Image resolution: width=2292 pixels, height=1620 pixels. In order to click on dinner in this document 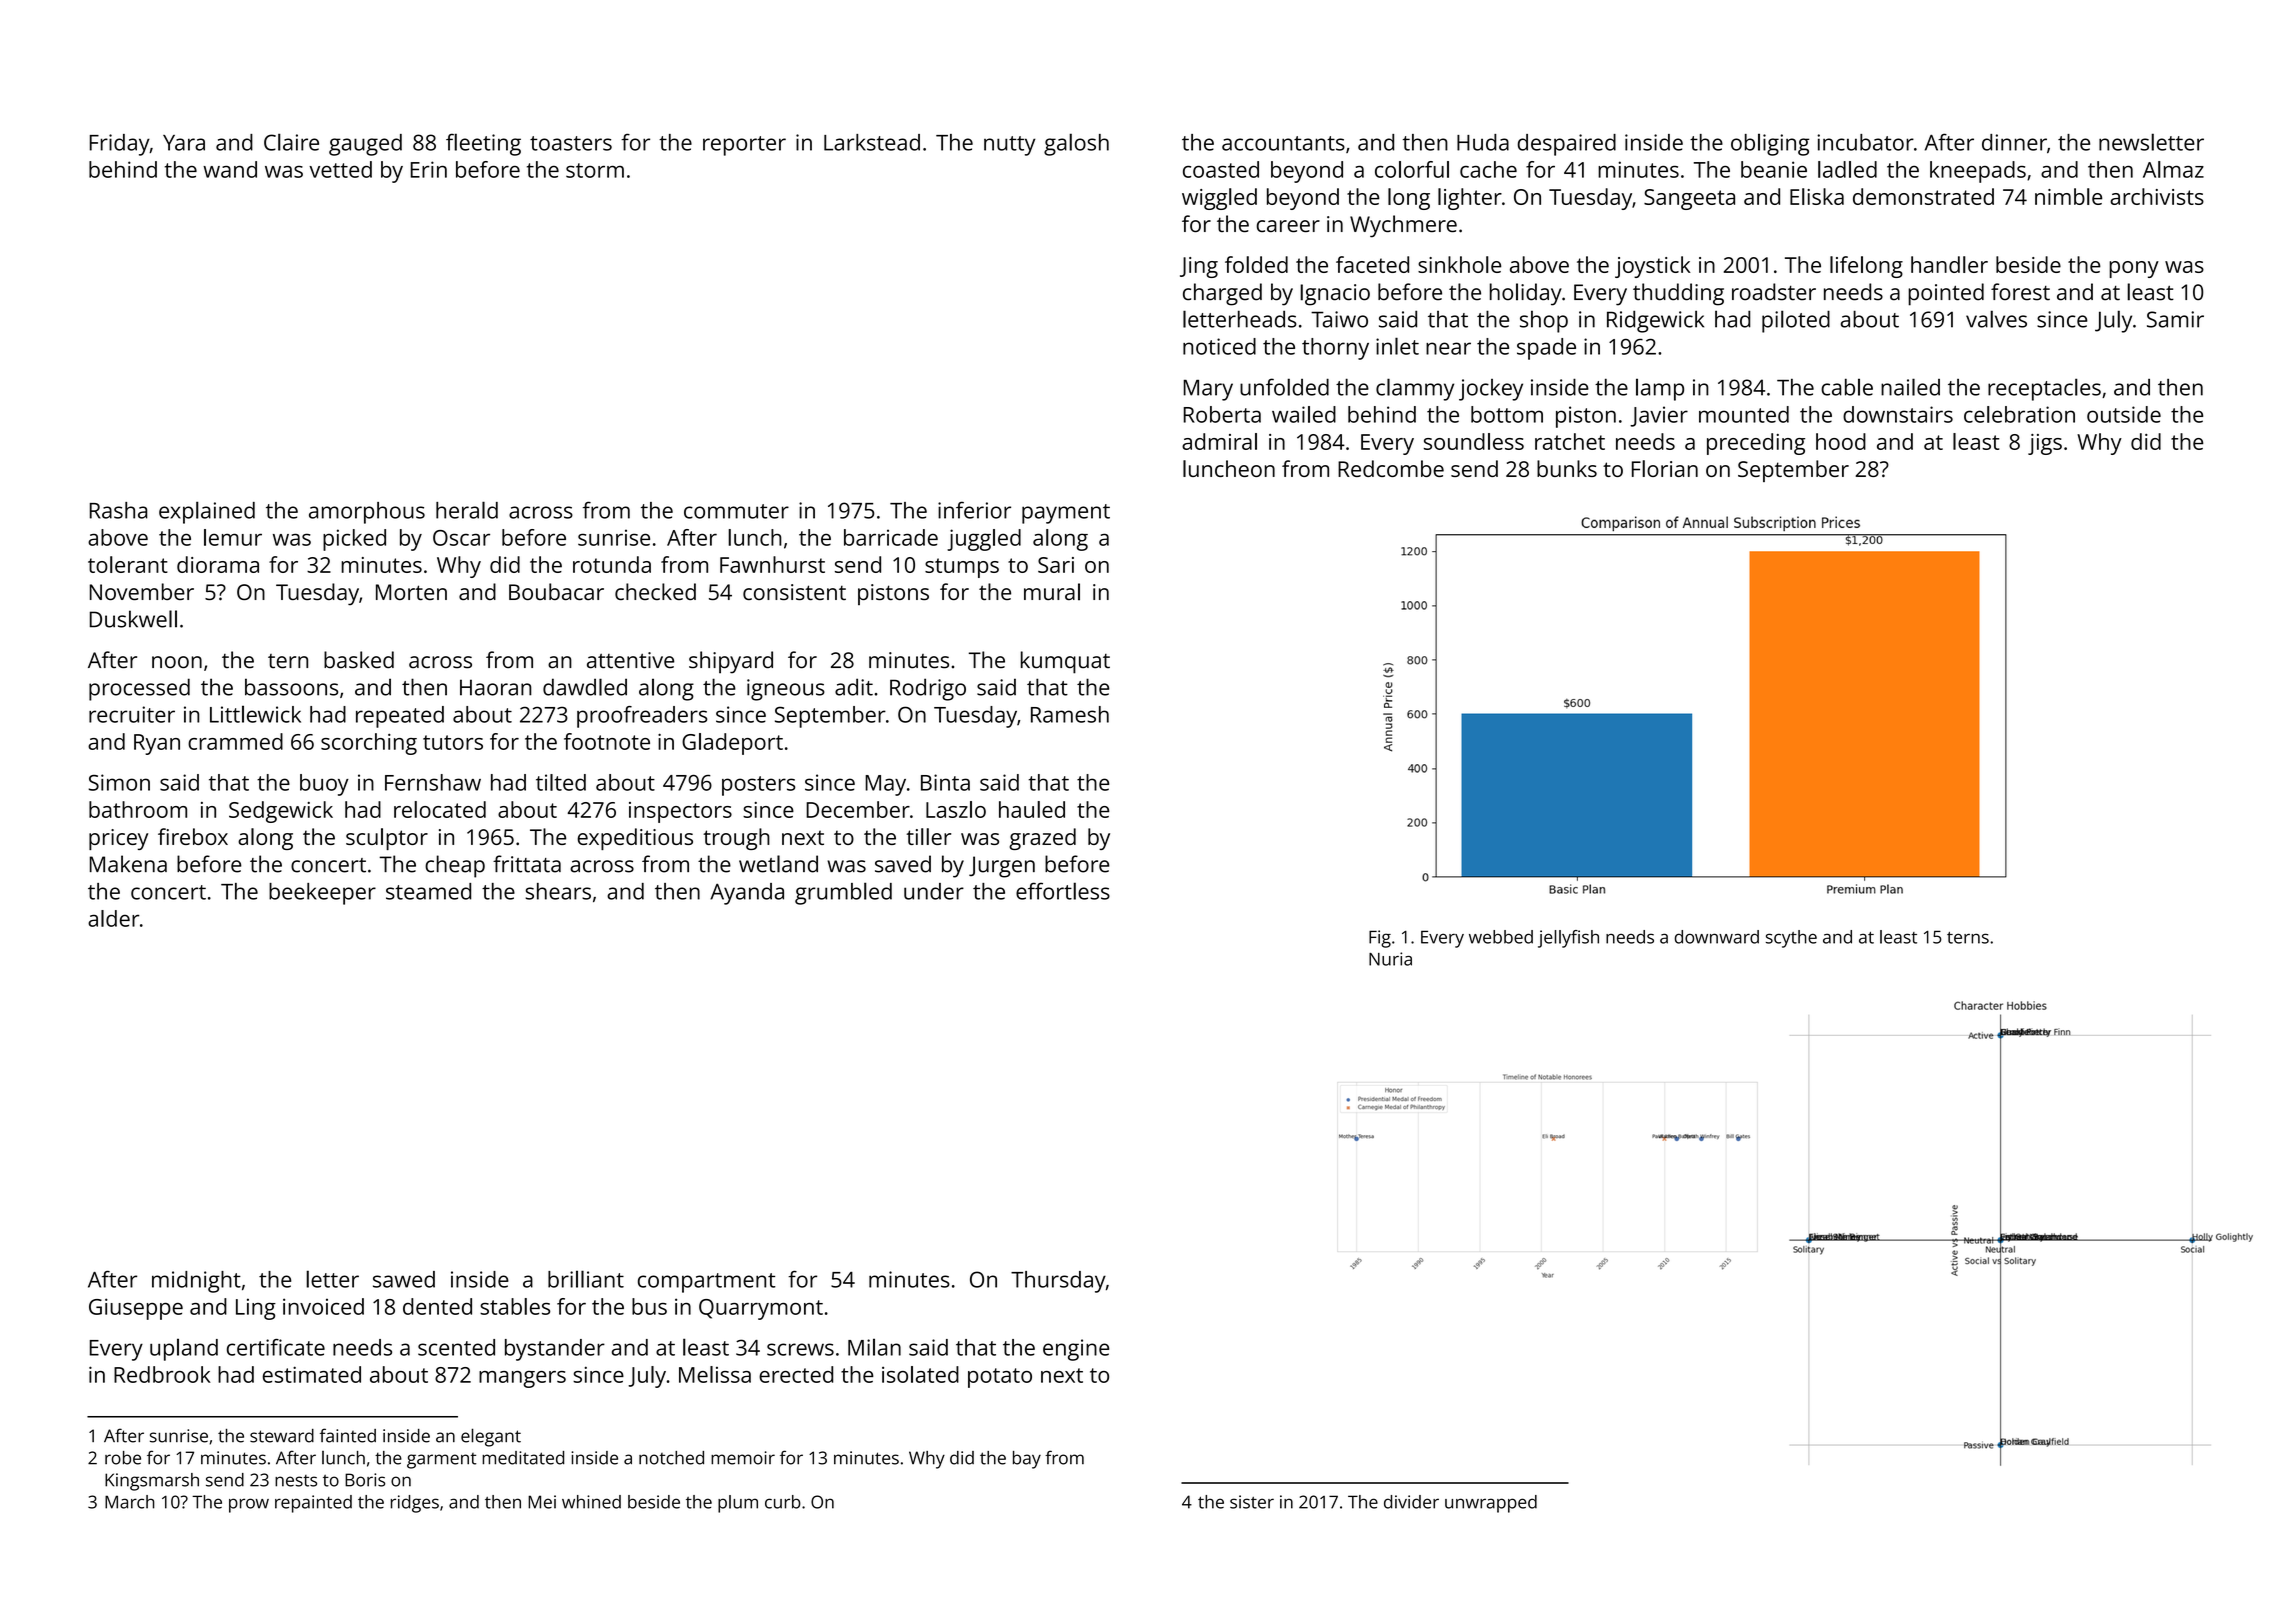, I will do `click(2014, 142)`.
